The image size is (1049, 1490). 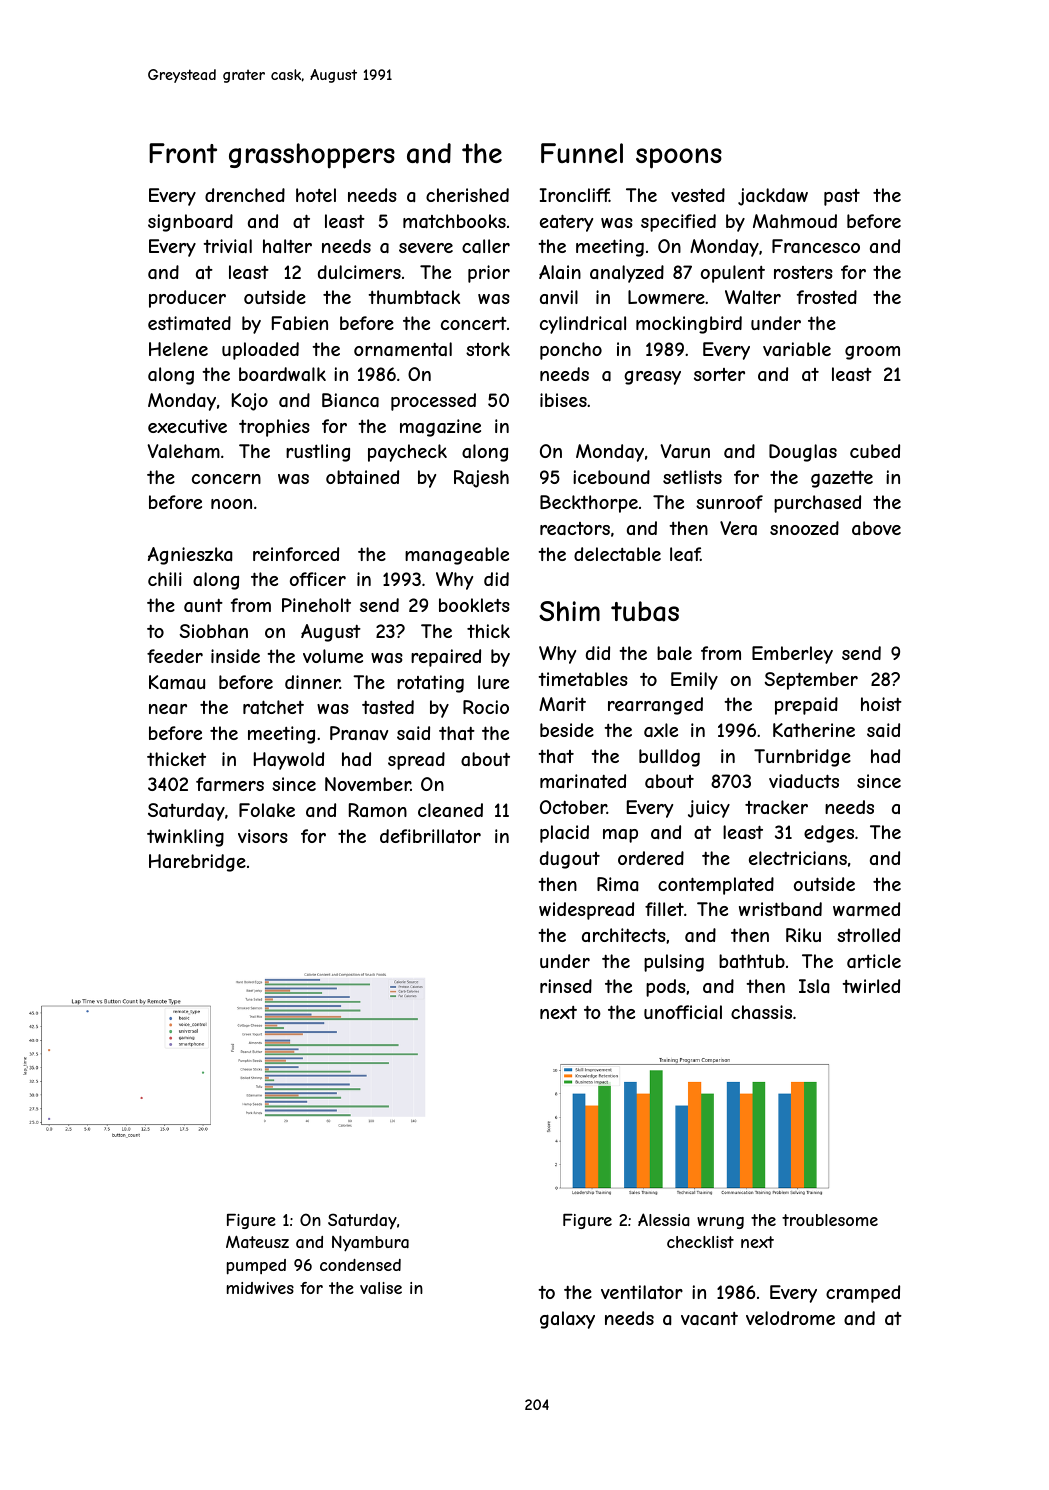 What do you see at coordinates (257, 1241) in the screenshot?
I see `Mateusz` at bounding box center [257, 1241].
